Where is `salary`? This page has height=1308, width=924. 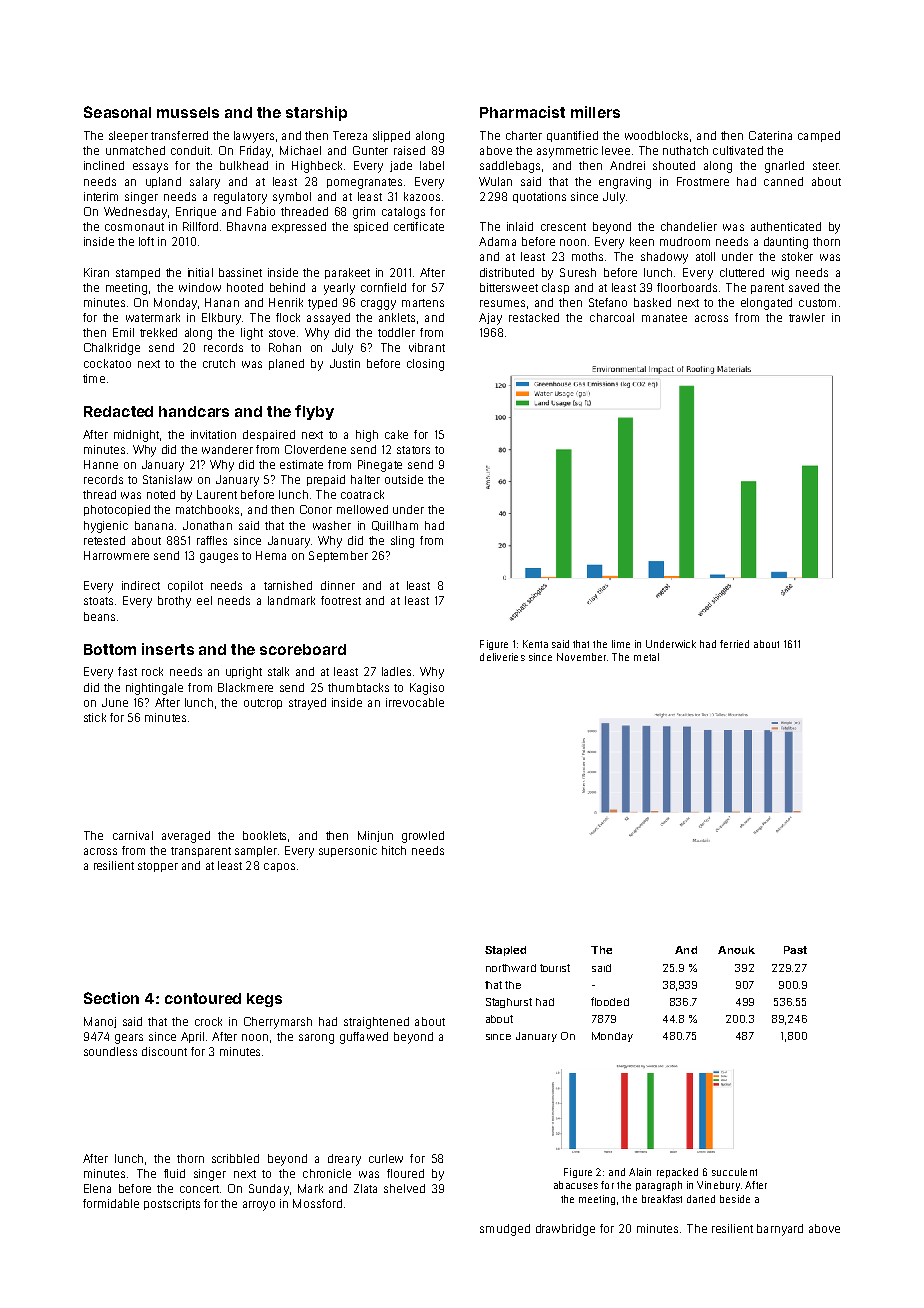
salary is located at coordinates (205, 183).
